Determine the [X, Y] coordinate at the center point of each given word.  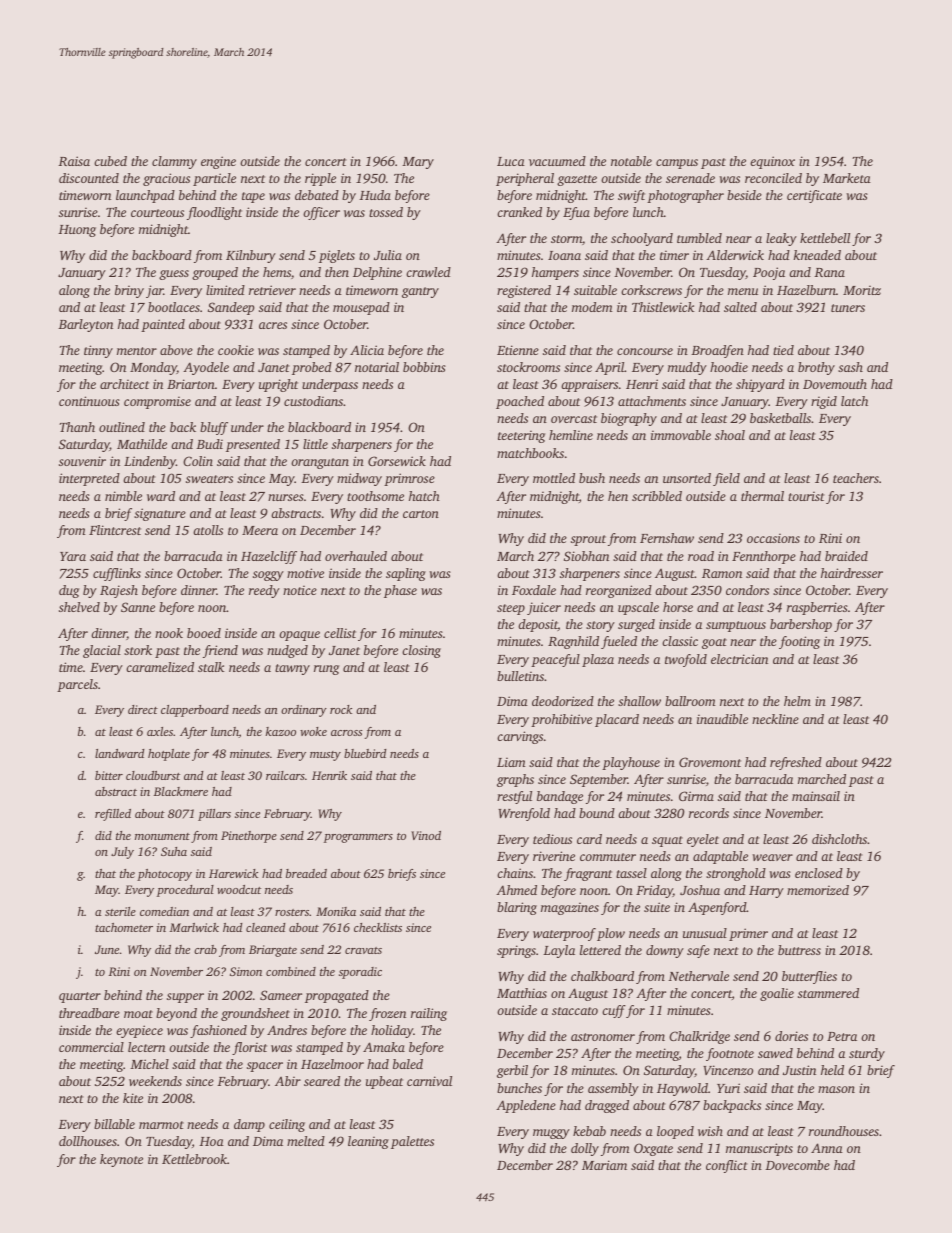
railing [429, 1014]
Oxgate [653, 1149]
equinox [772, 162]
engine [218, 162]
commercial [91, 1047]
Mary [418, 163]
